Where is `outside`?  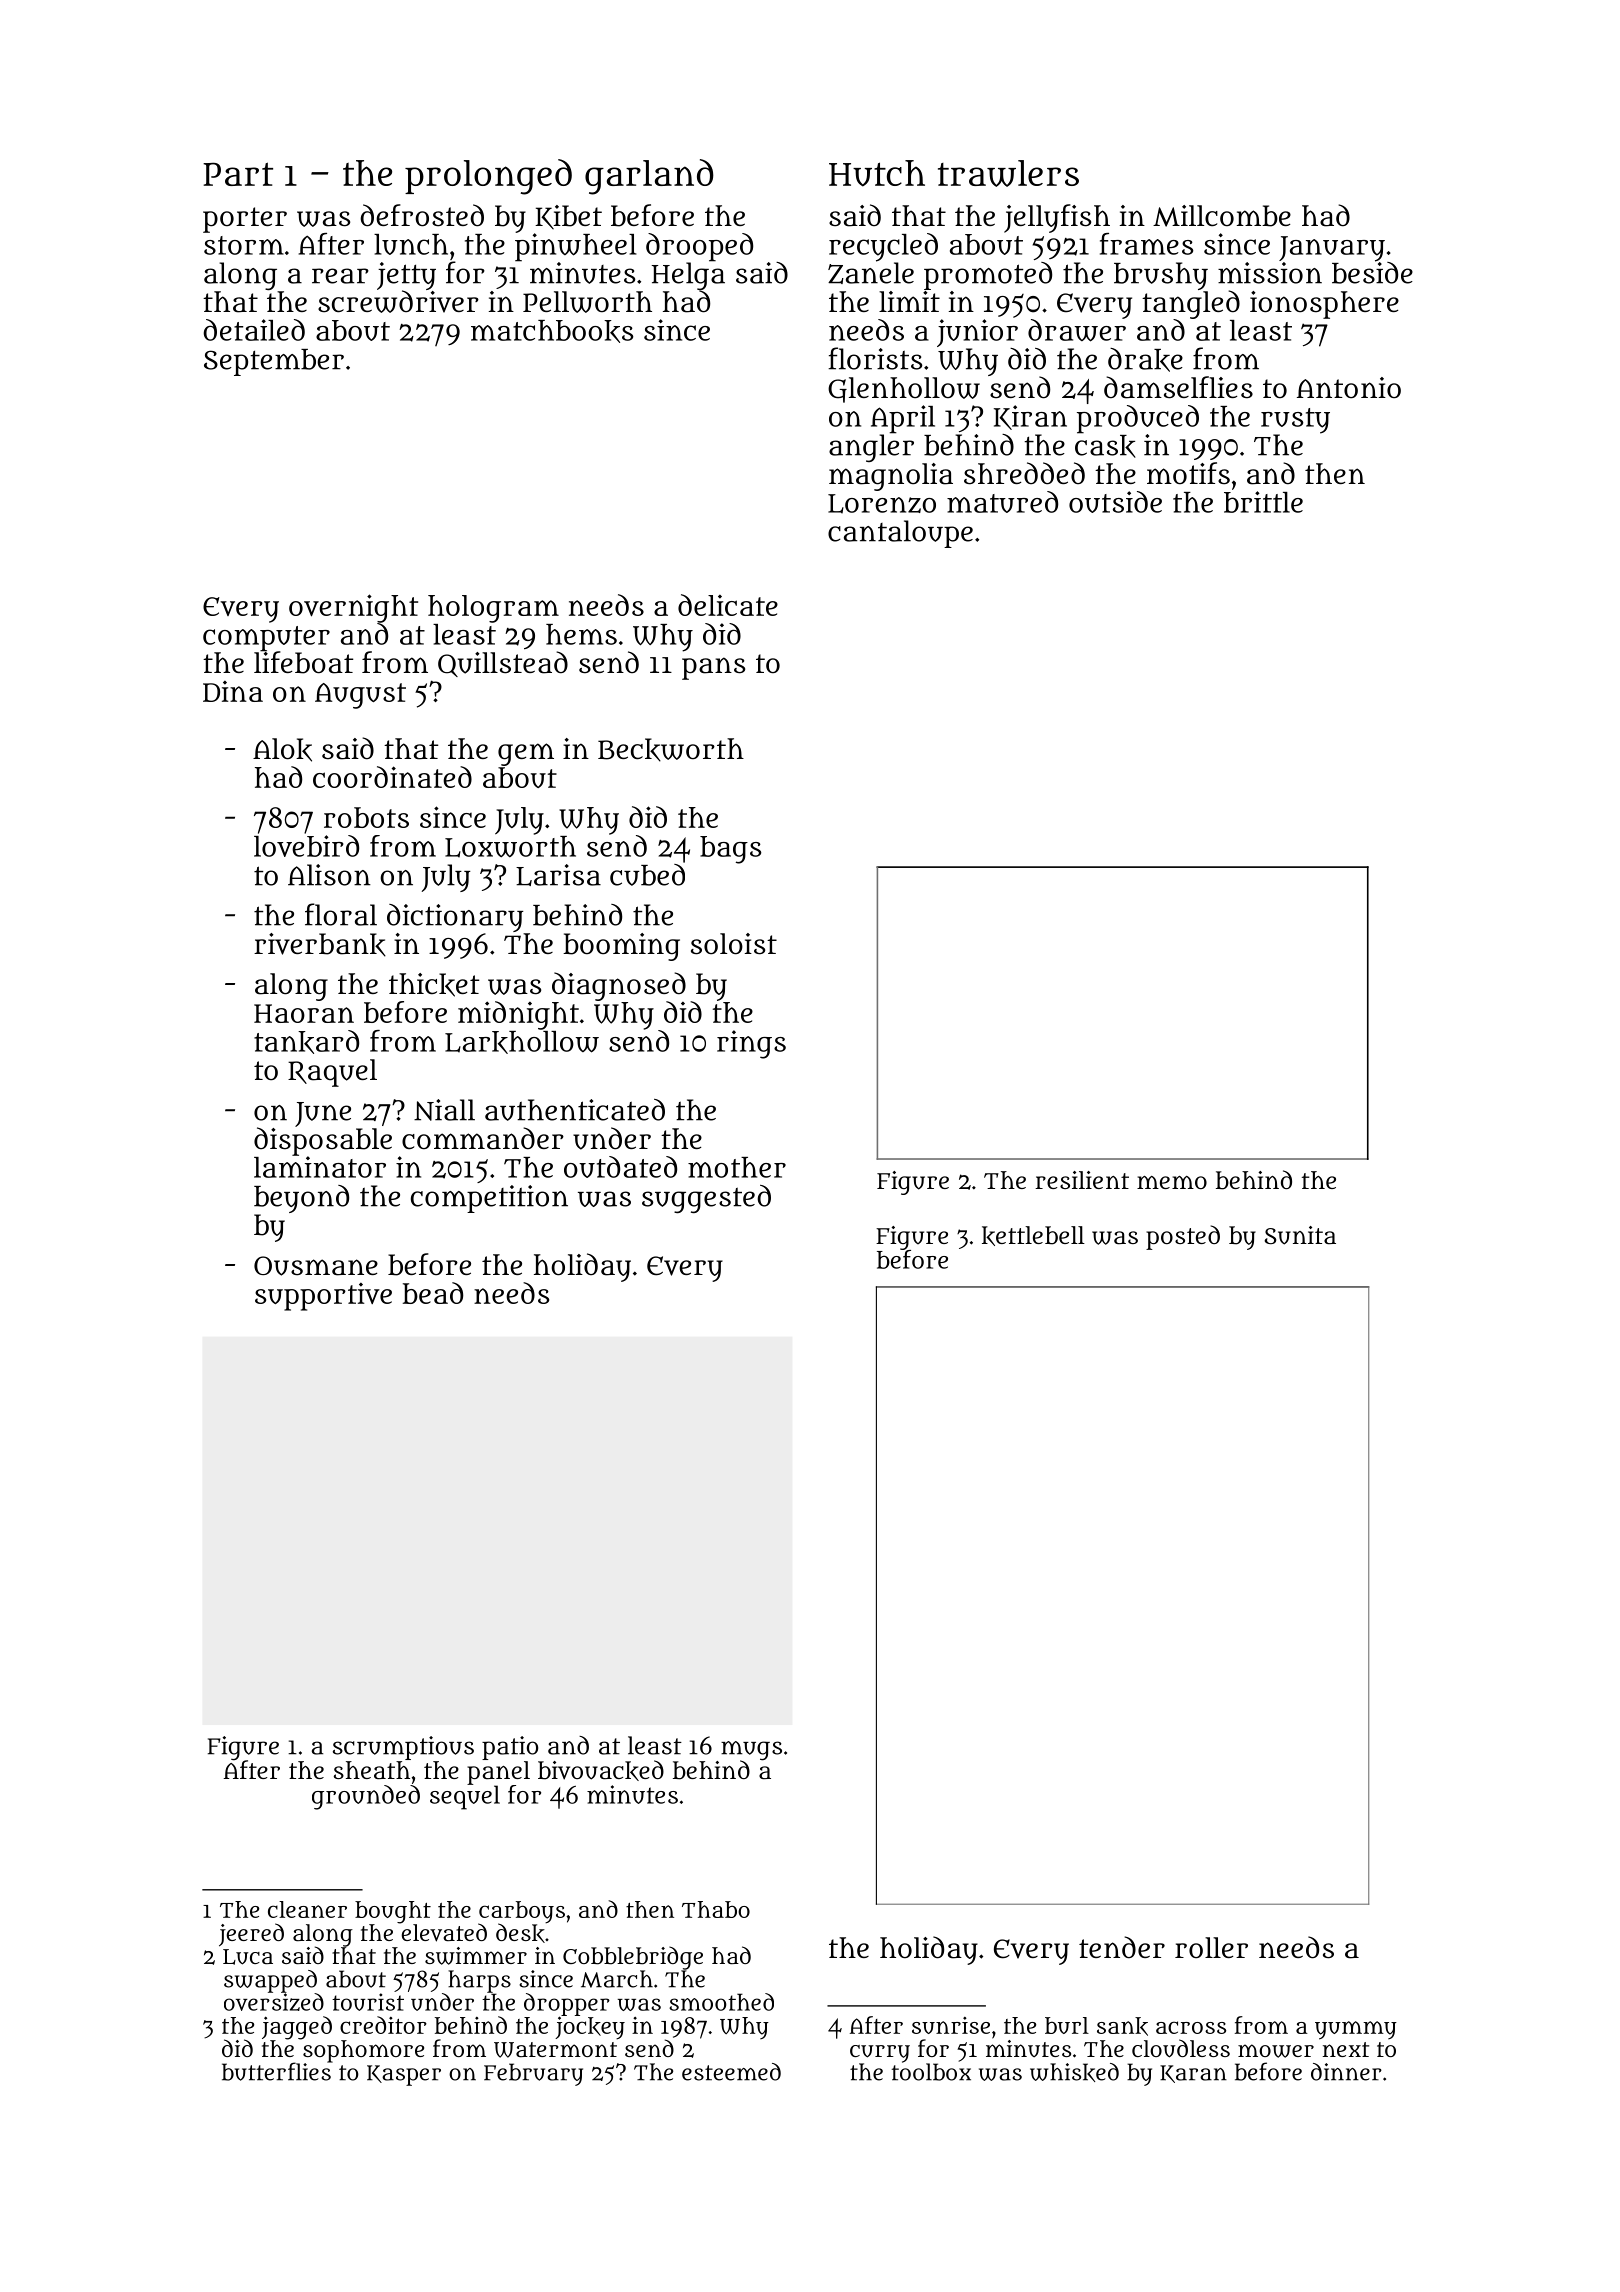 outside is located at coordinates (1115, 502).
